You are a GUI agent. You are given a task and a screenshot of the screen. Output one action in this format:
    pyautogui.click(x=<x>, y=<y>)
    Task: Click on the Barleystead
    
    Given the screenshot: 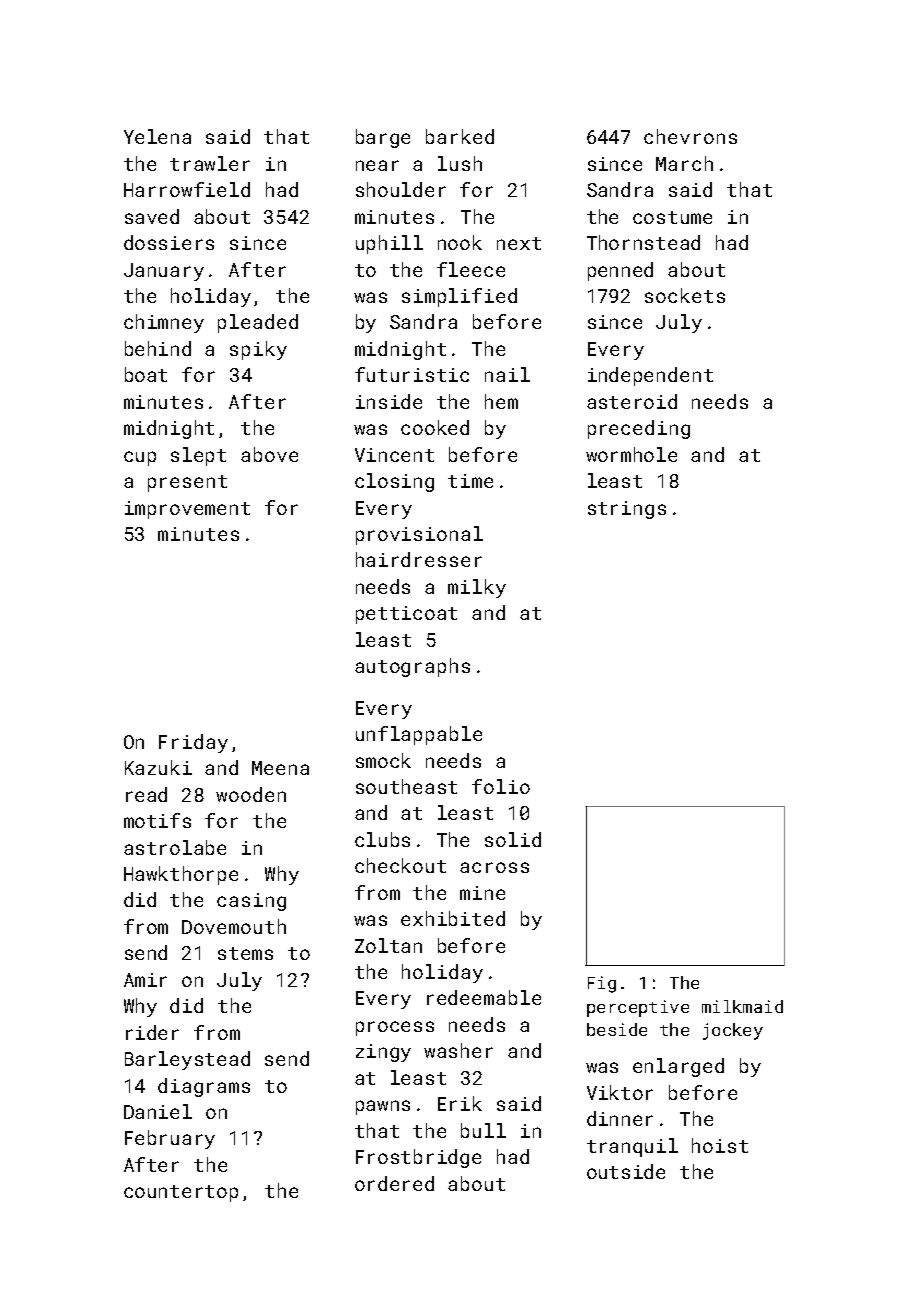 What is the action you would take?
    pyautogui.click(x=187, y=1060)
